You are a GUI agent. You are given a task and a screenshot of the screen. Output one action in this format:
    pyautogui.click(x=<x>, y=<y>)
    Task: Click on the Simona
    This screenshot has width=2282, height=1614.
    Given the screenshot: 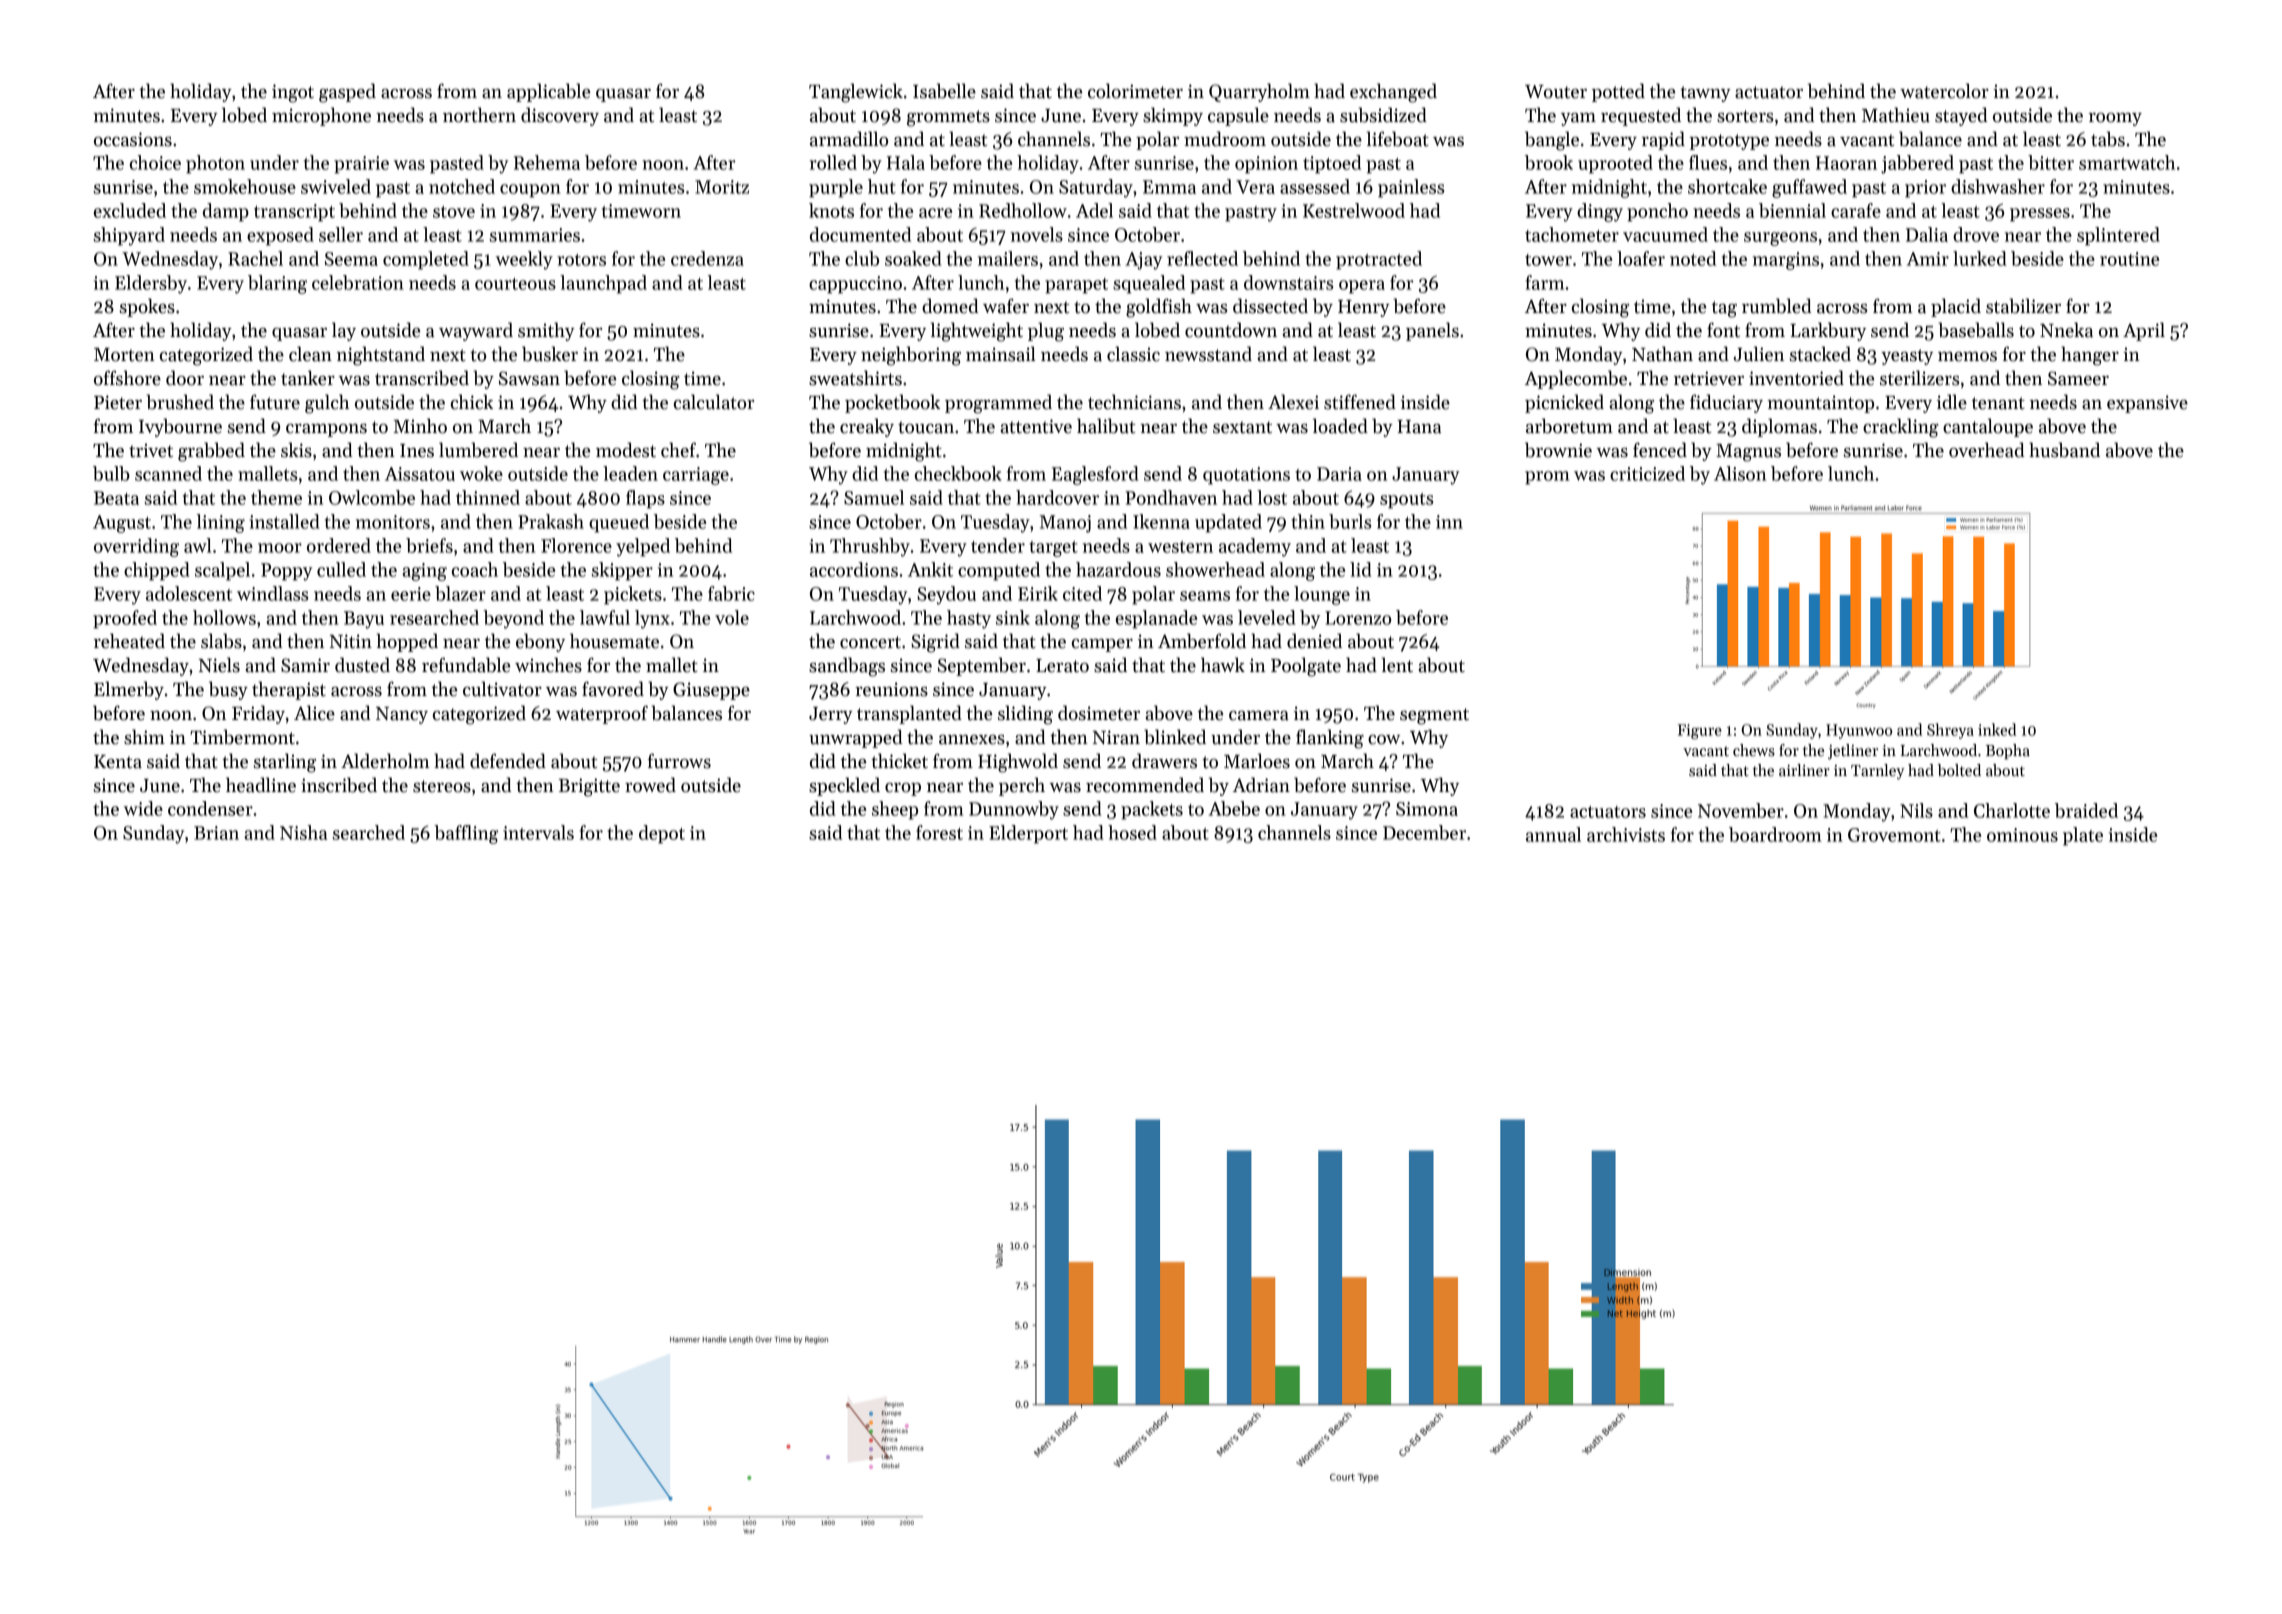 What is the action you would take?
    pyautogui.click(x=1427, y=809)
